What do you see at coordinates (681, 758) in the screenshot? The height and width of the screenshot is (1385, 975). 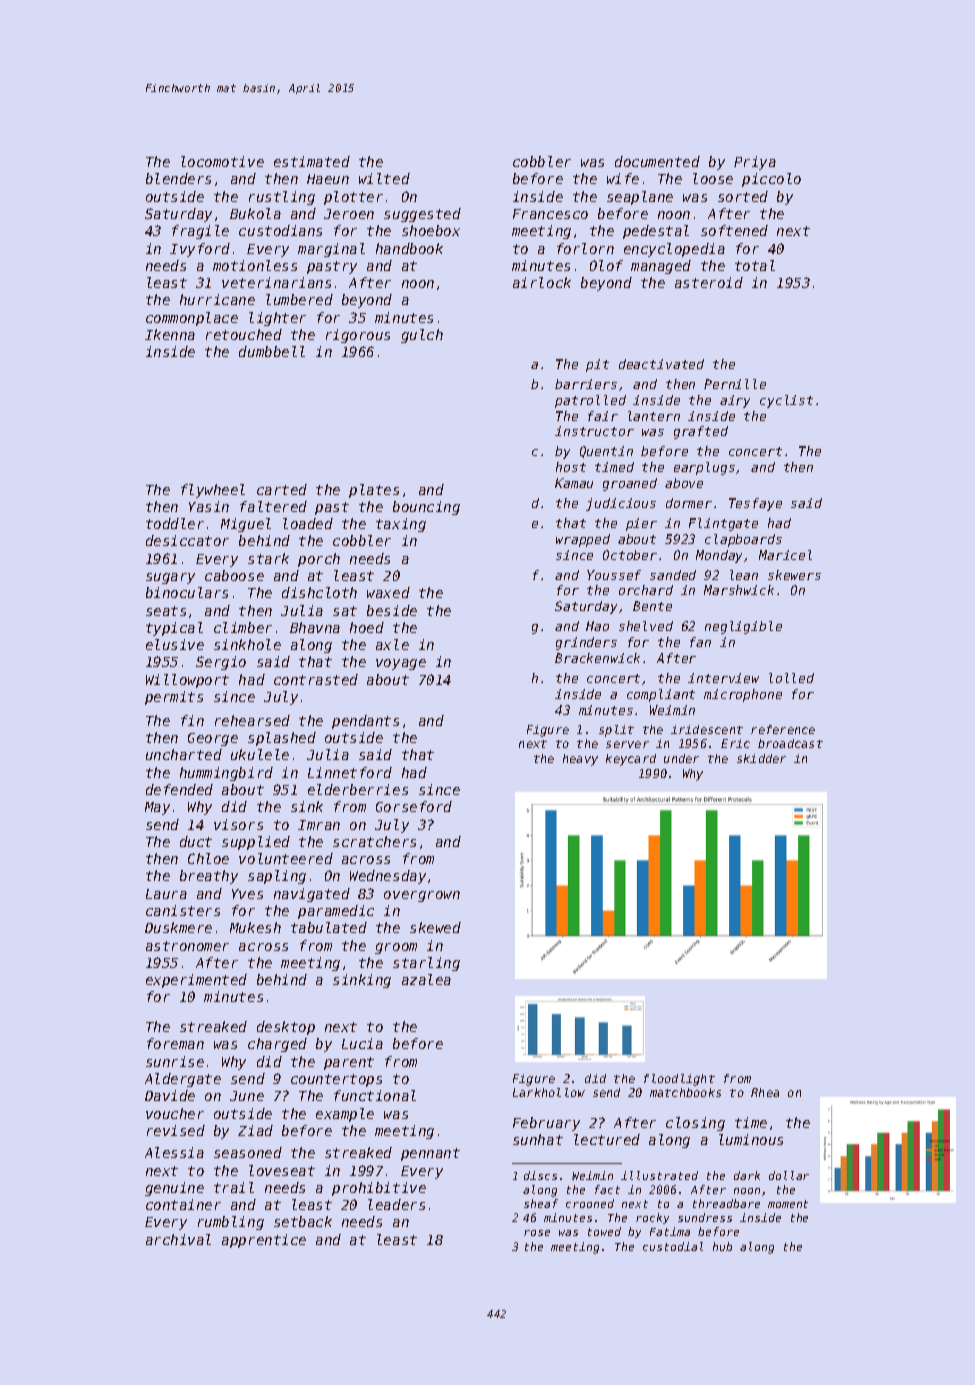 I see `under` at bounding box center [681, 758].
